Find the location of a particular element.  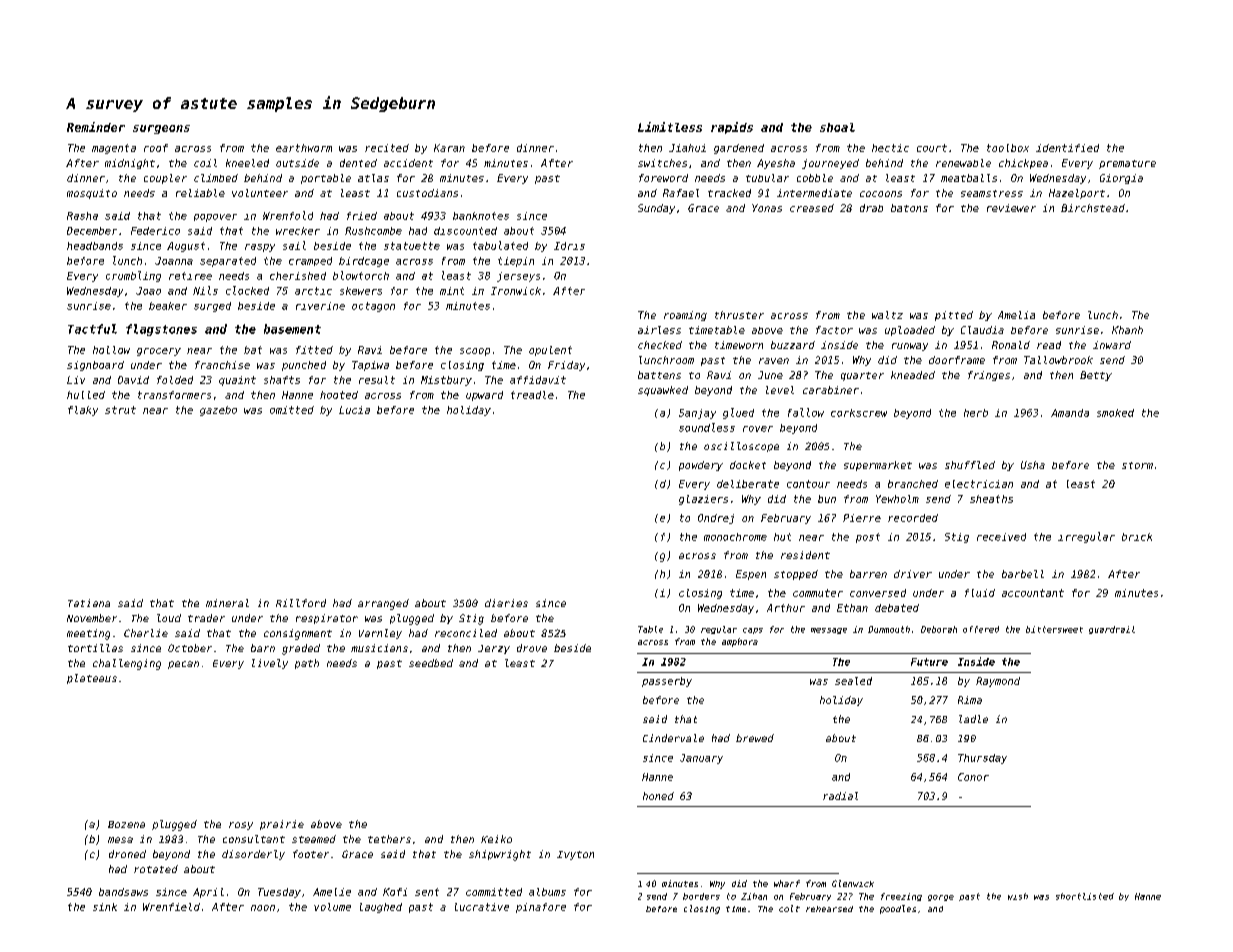

flaky is located at coordinates (83, 411).
